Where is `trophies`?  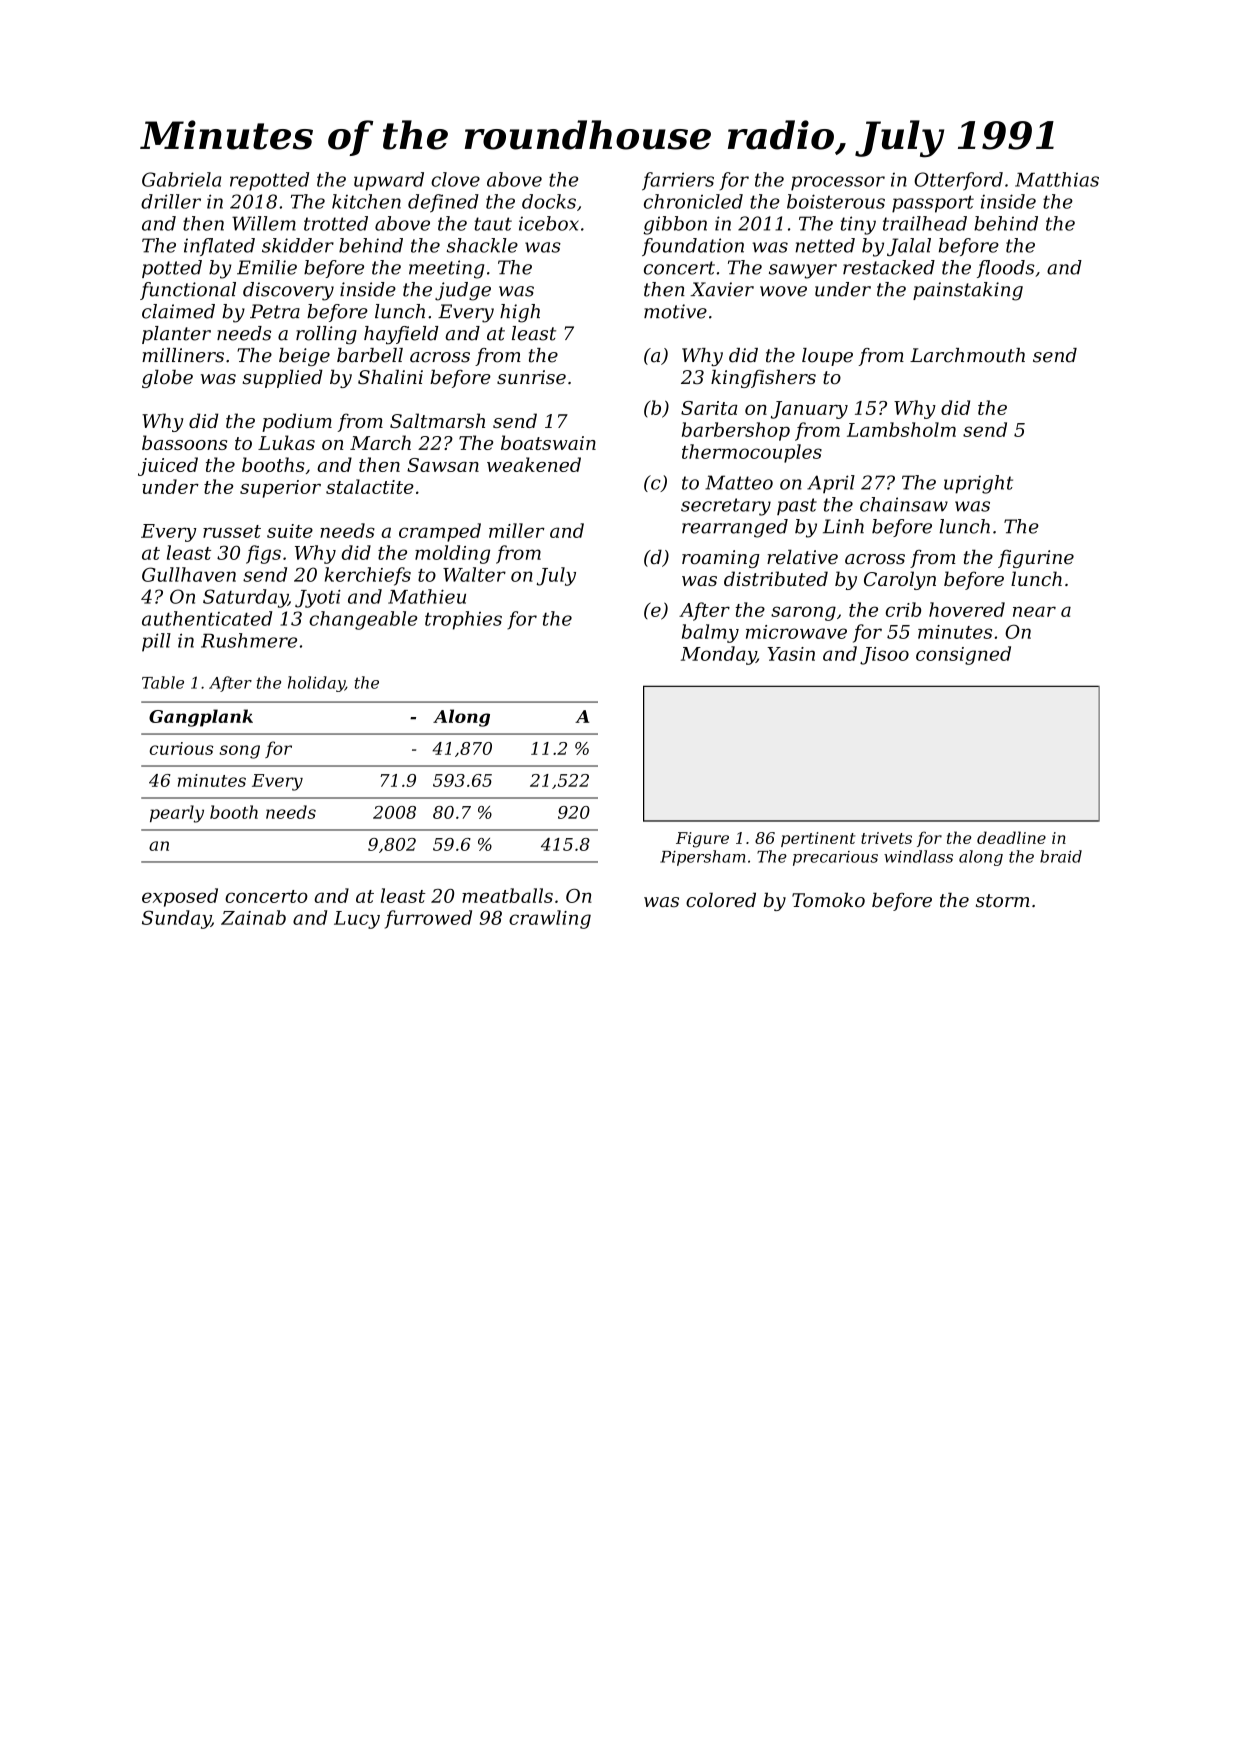 trophies is located at coordinates (463, 620).
